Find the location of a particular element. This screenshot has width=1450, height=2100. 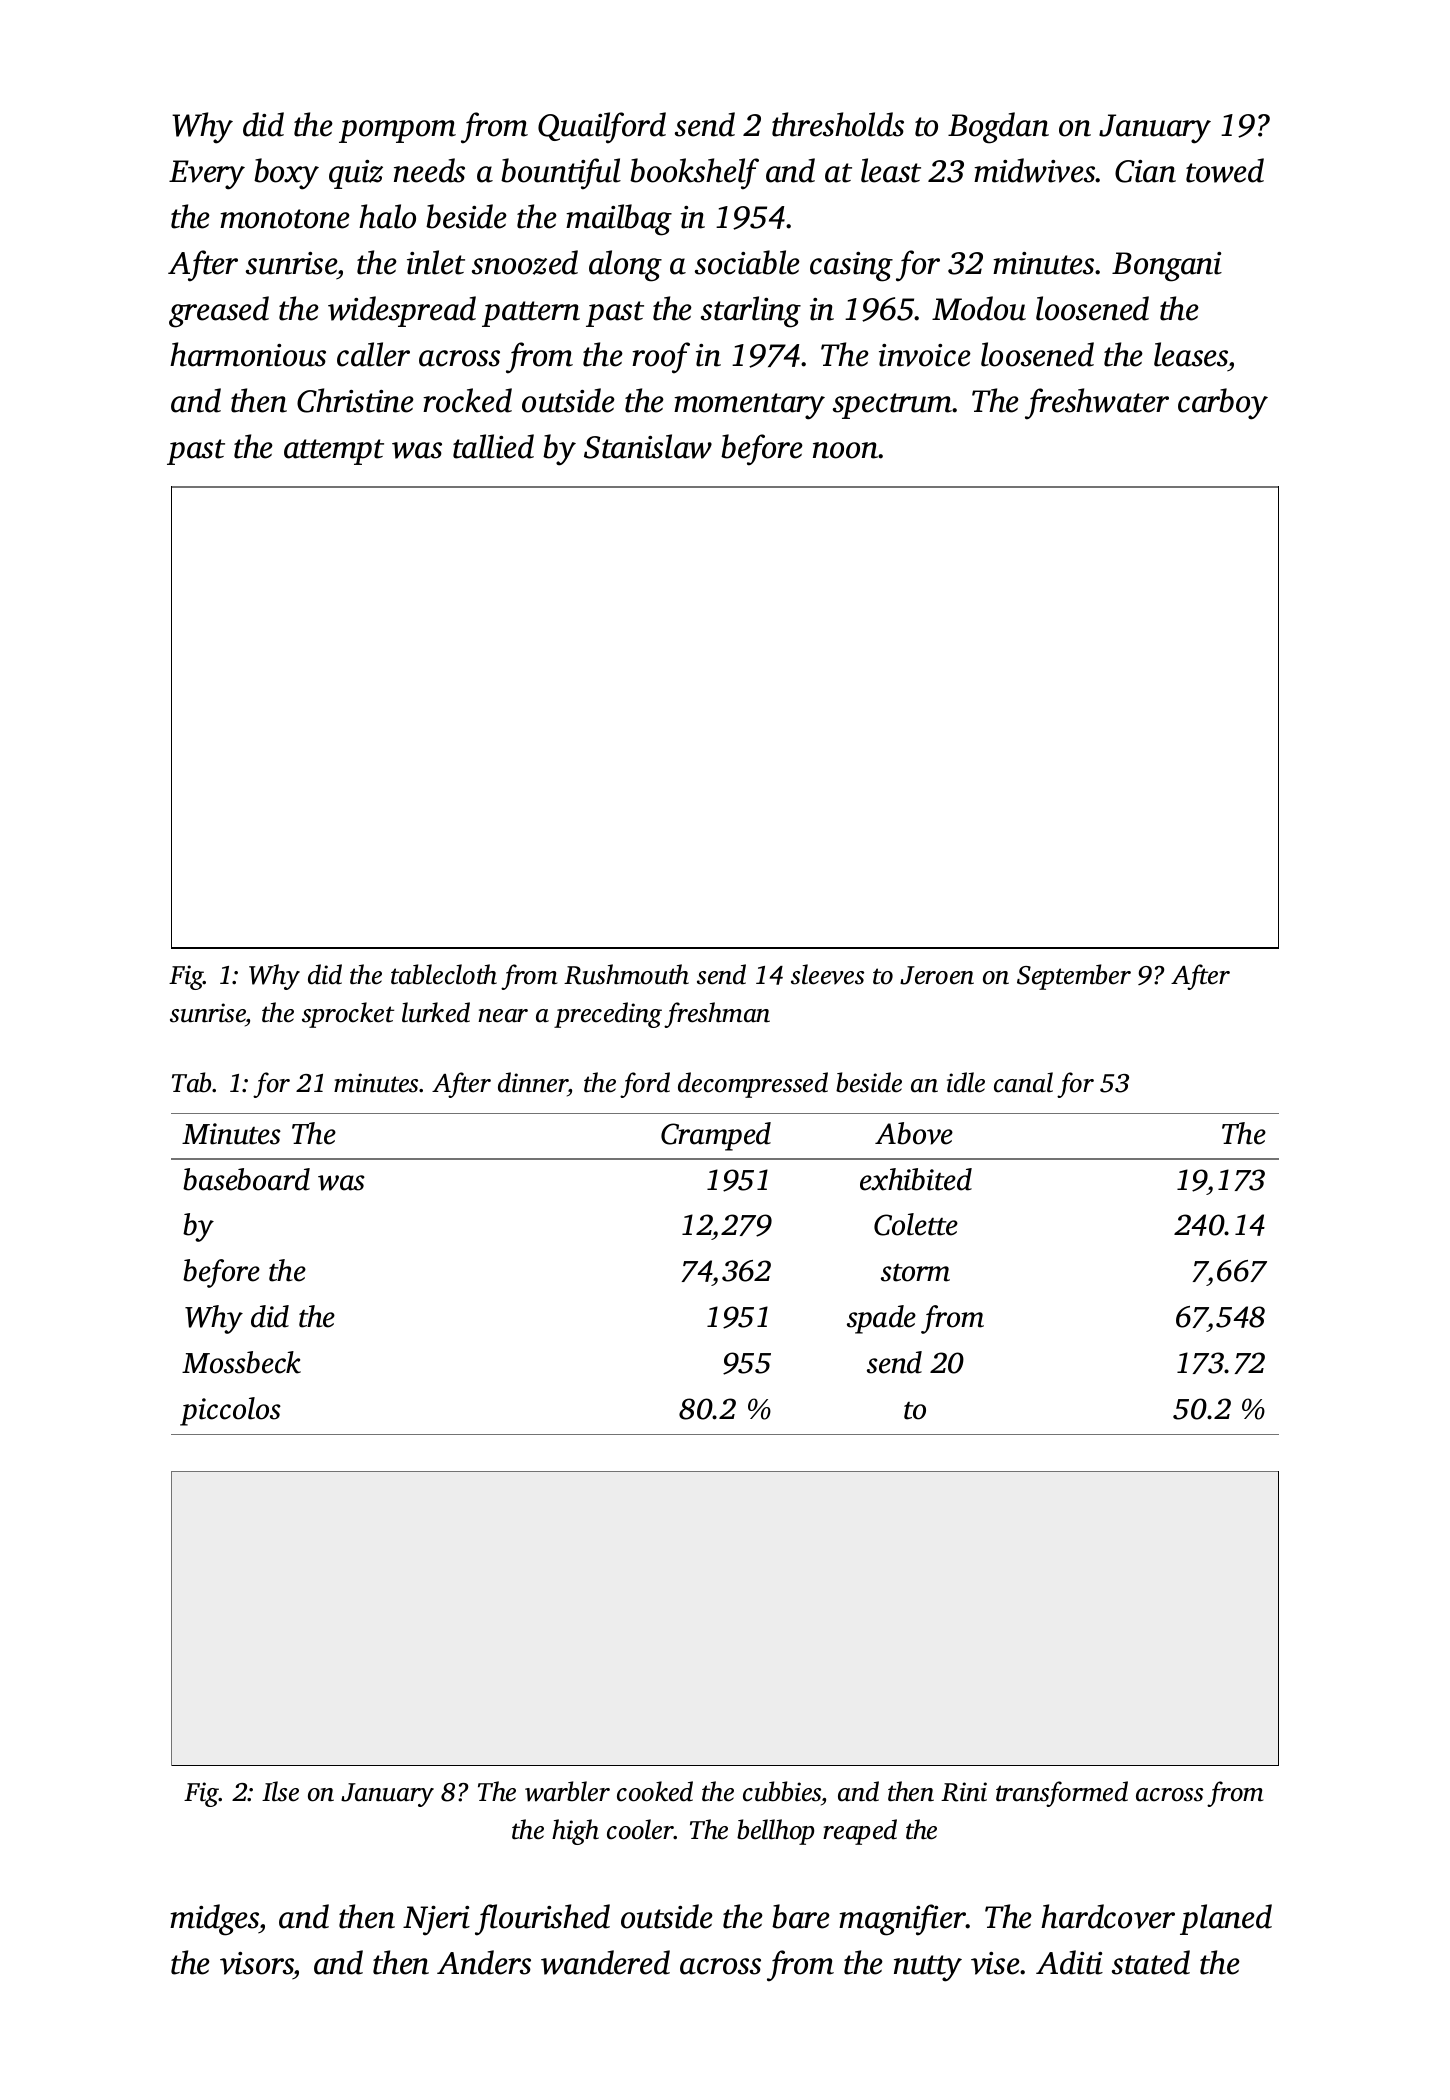

widespread is located at coordinates (402, 311).
